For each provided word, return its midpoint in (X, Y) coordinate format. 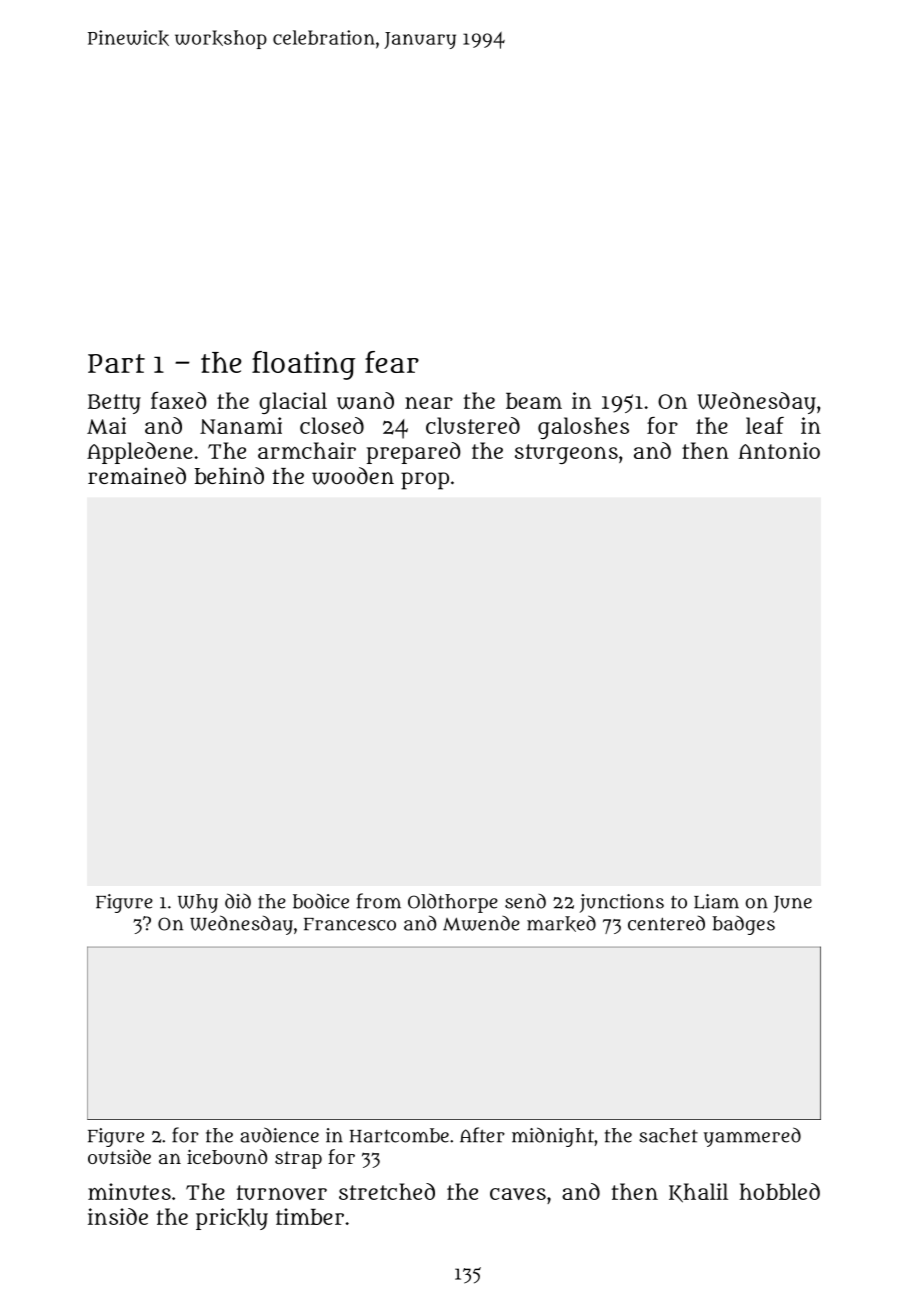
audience (279, 1135)
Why (198, 903)
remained (137, 475)
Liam (716, 901)
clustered (473, 425)
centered (666, 923)
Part (116, 363)
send (525, 901)
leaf (765, 425)
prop (425, 481)
